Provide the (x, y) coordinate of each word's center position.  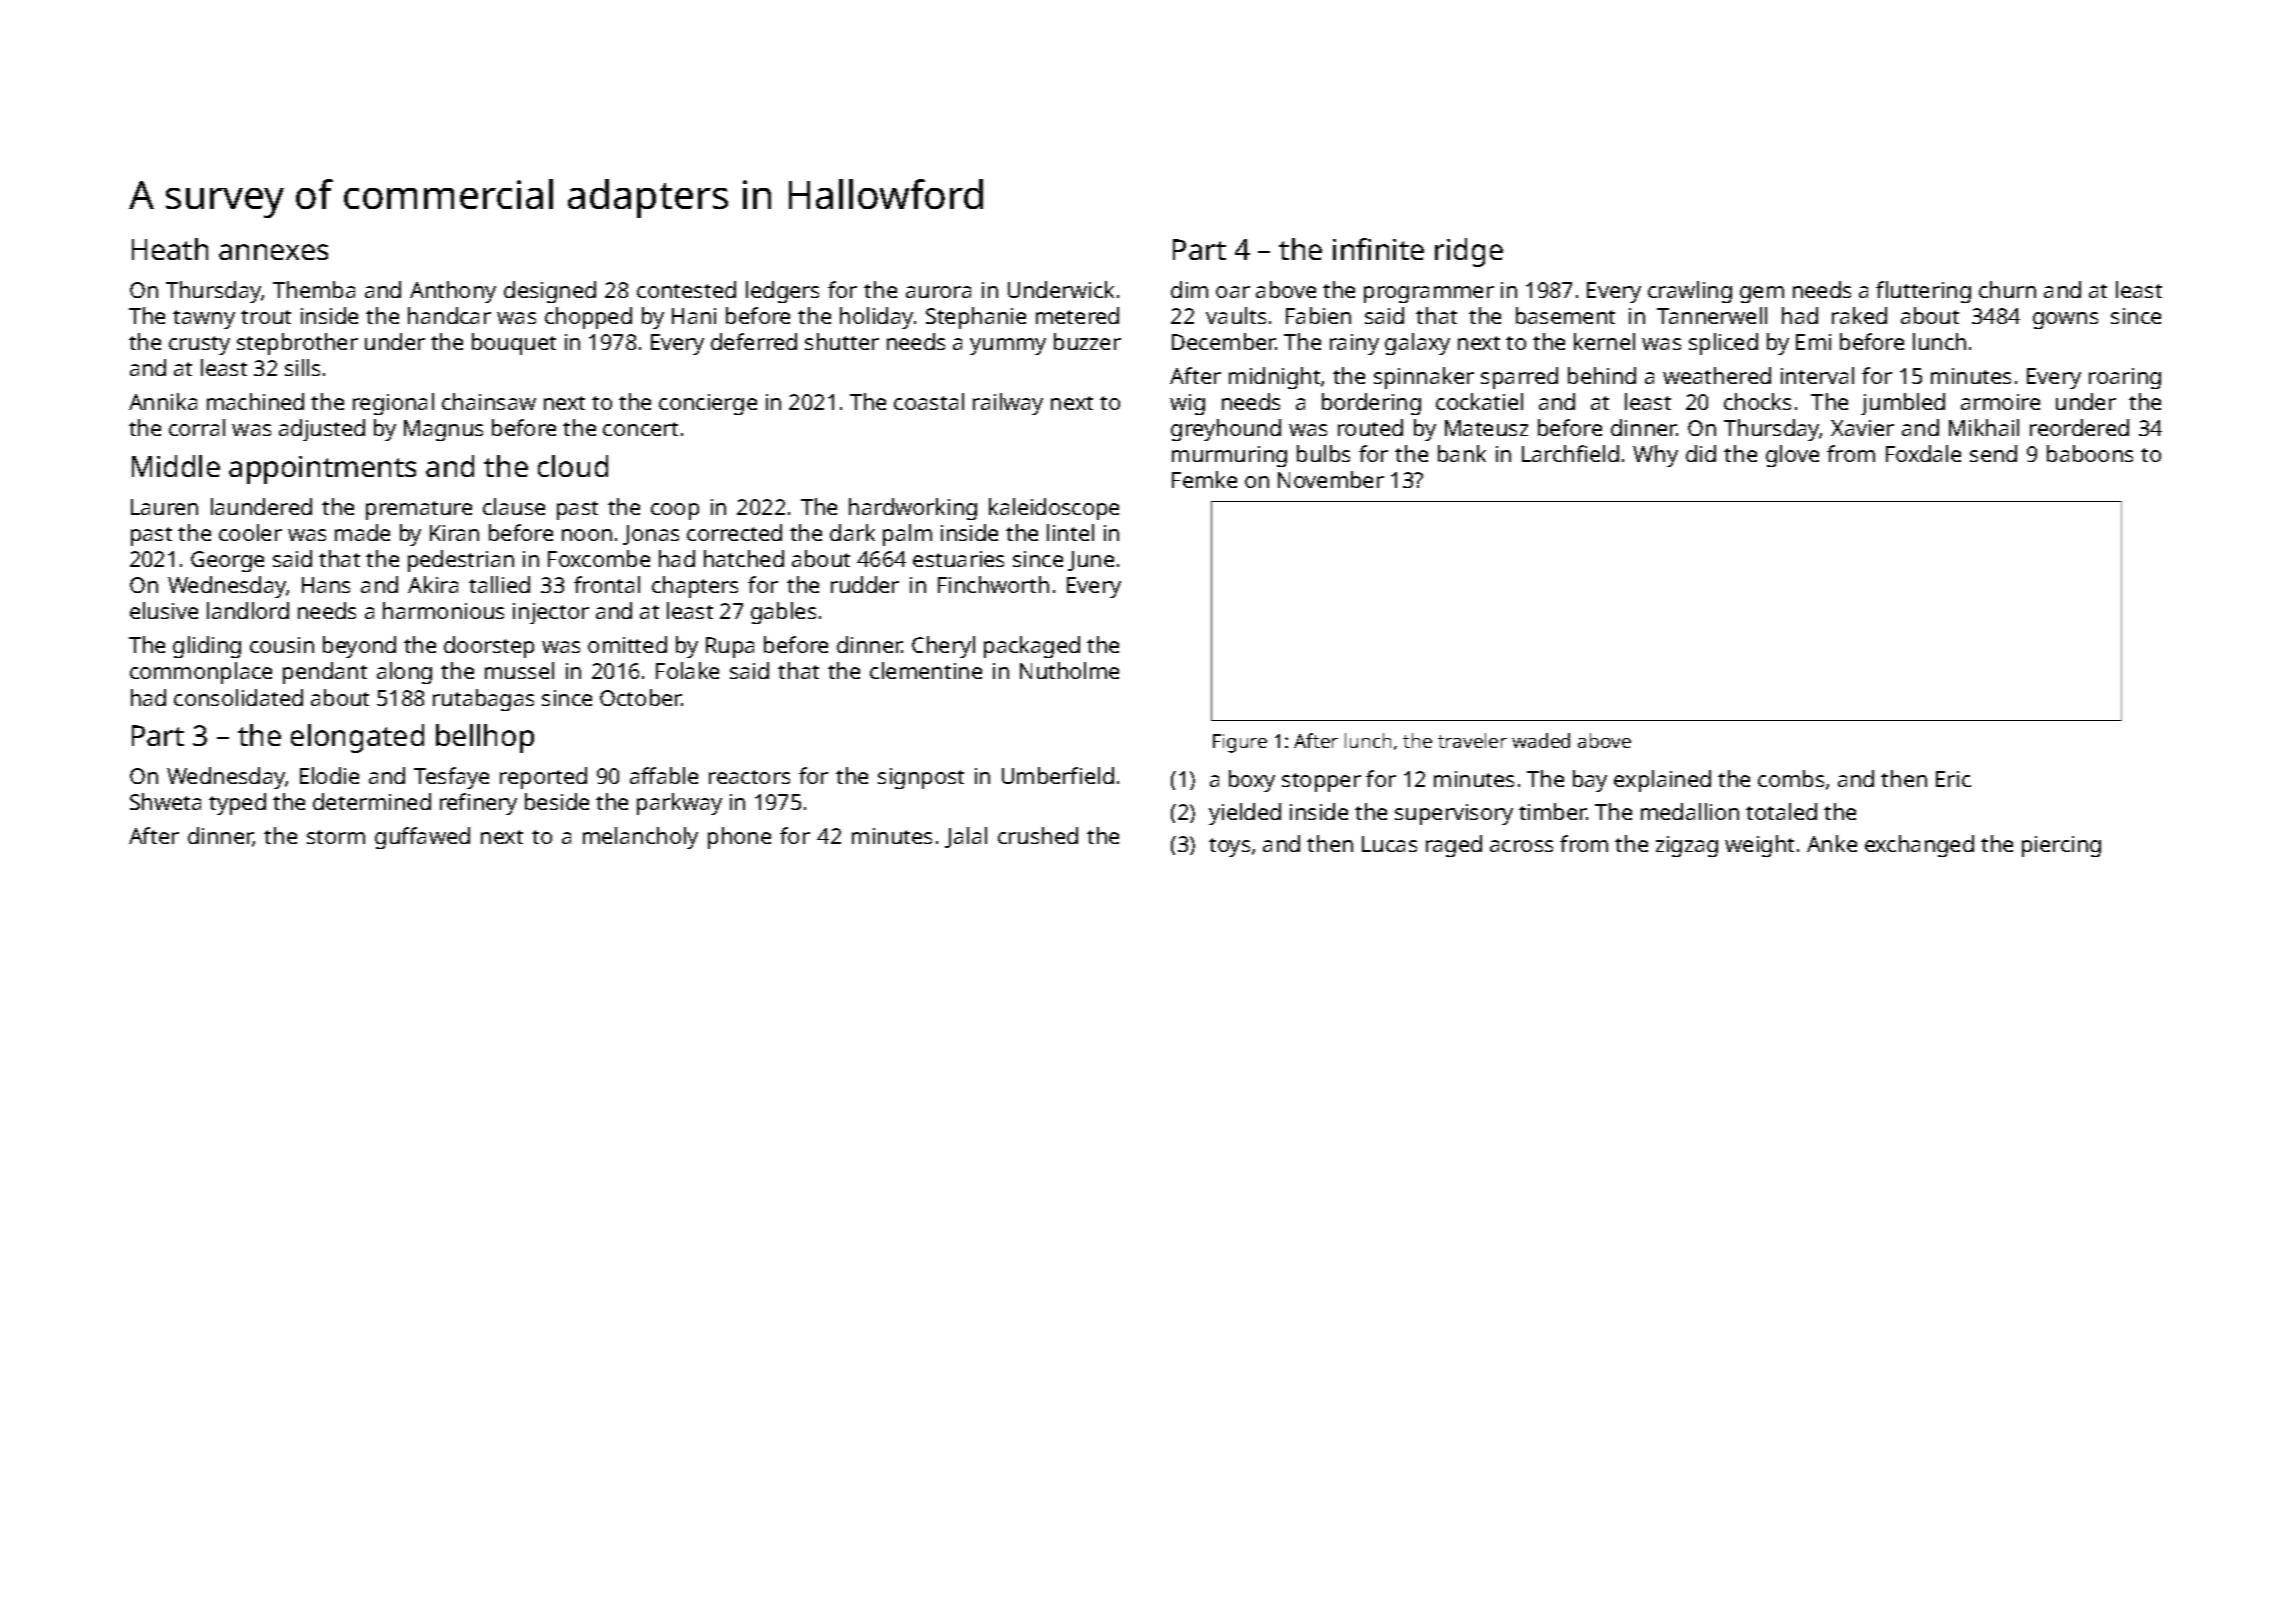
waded (1541, 740)
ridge (1469, 252)
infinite (1378, 249)
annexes (273, 252)
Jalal (966, 837)
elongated (357, 738)
